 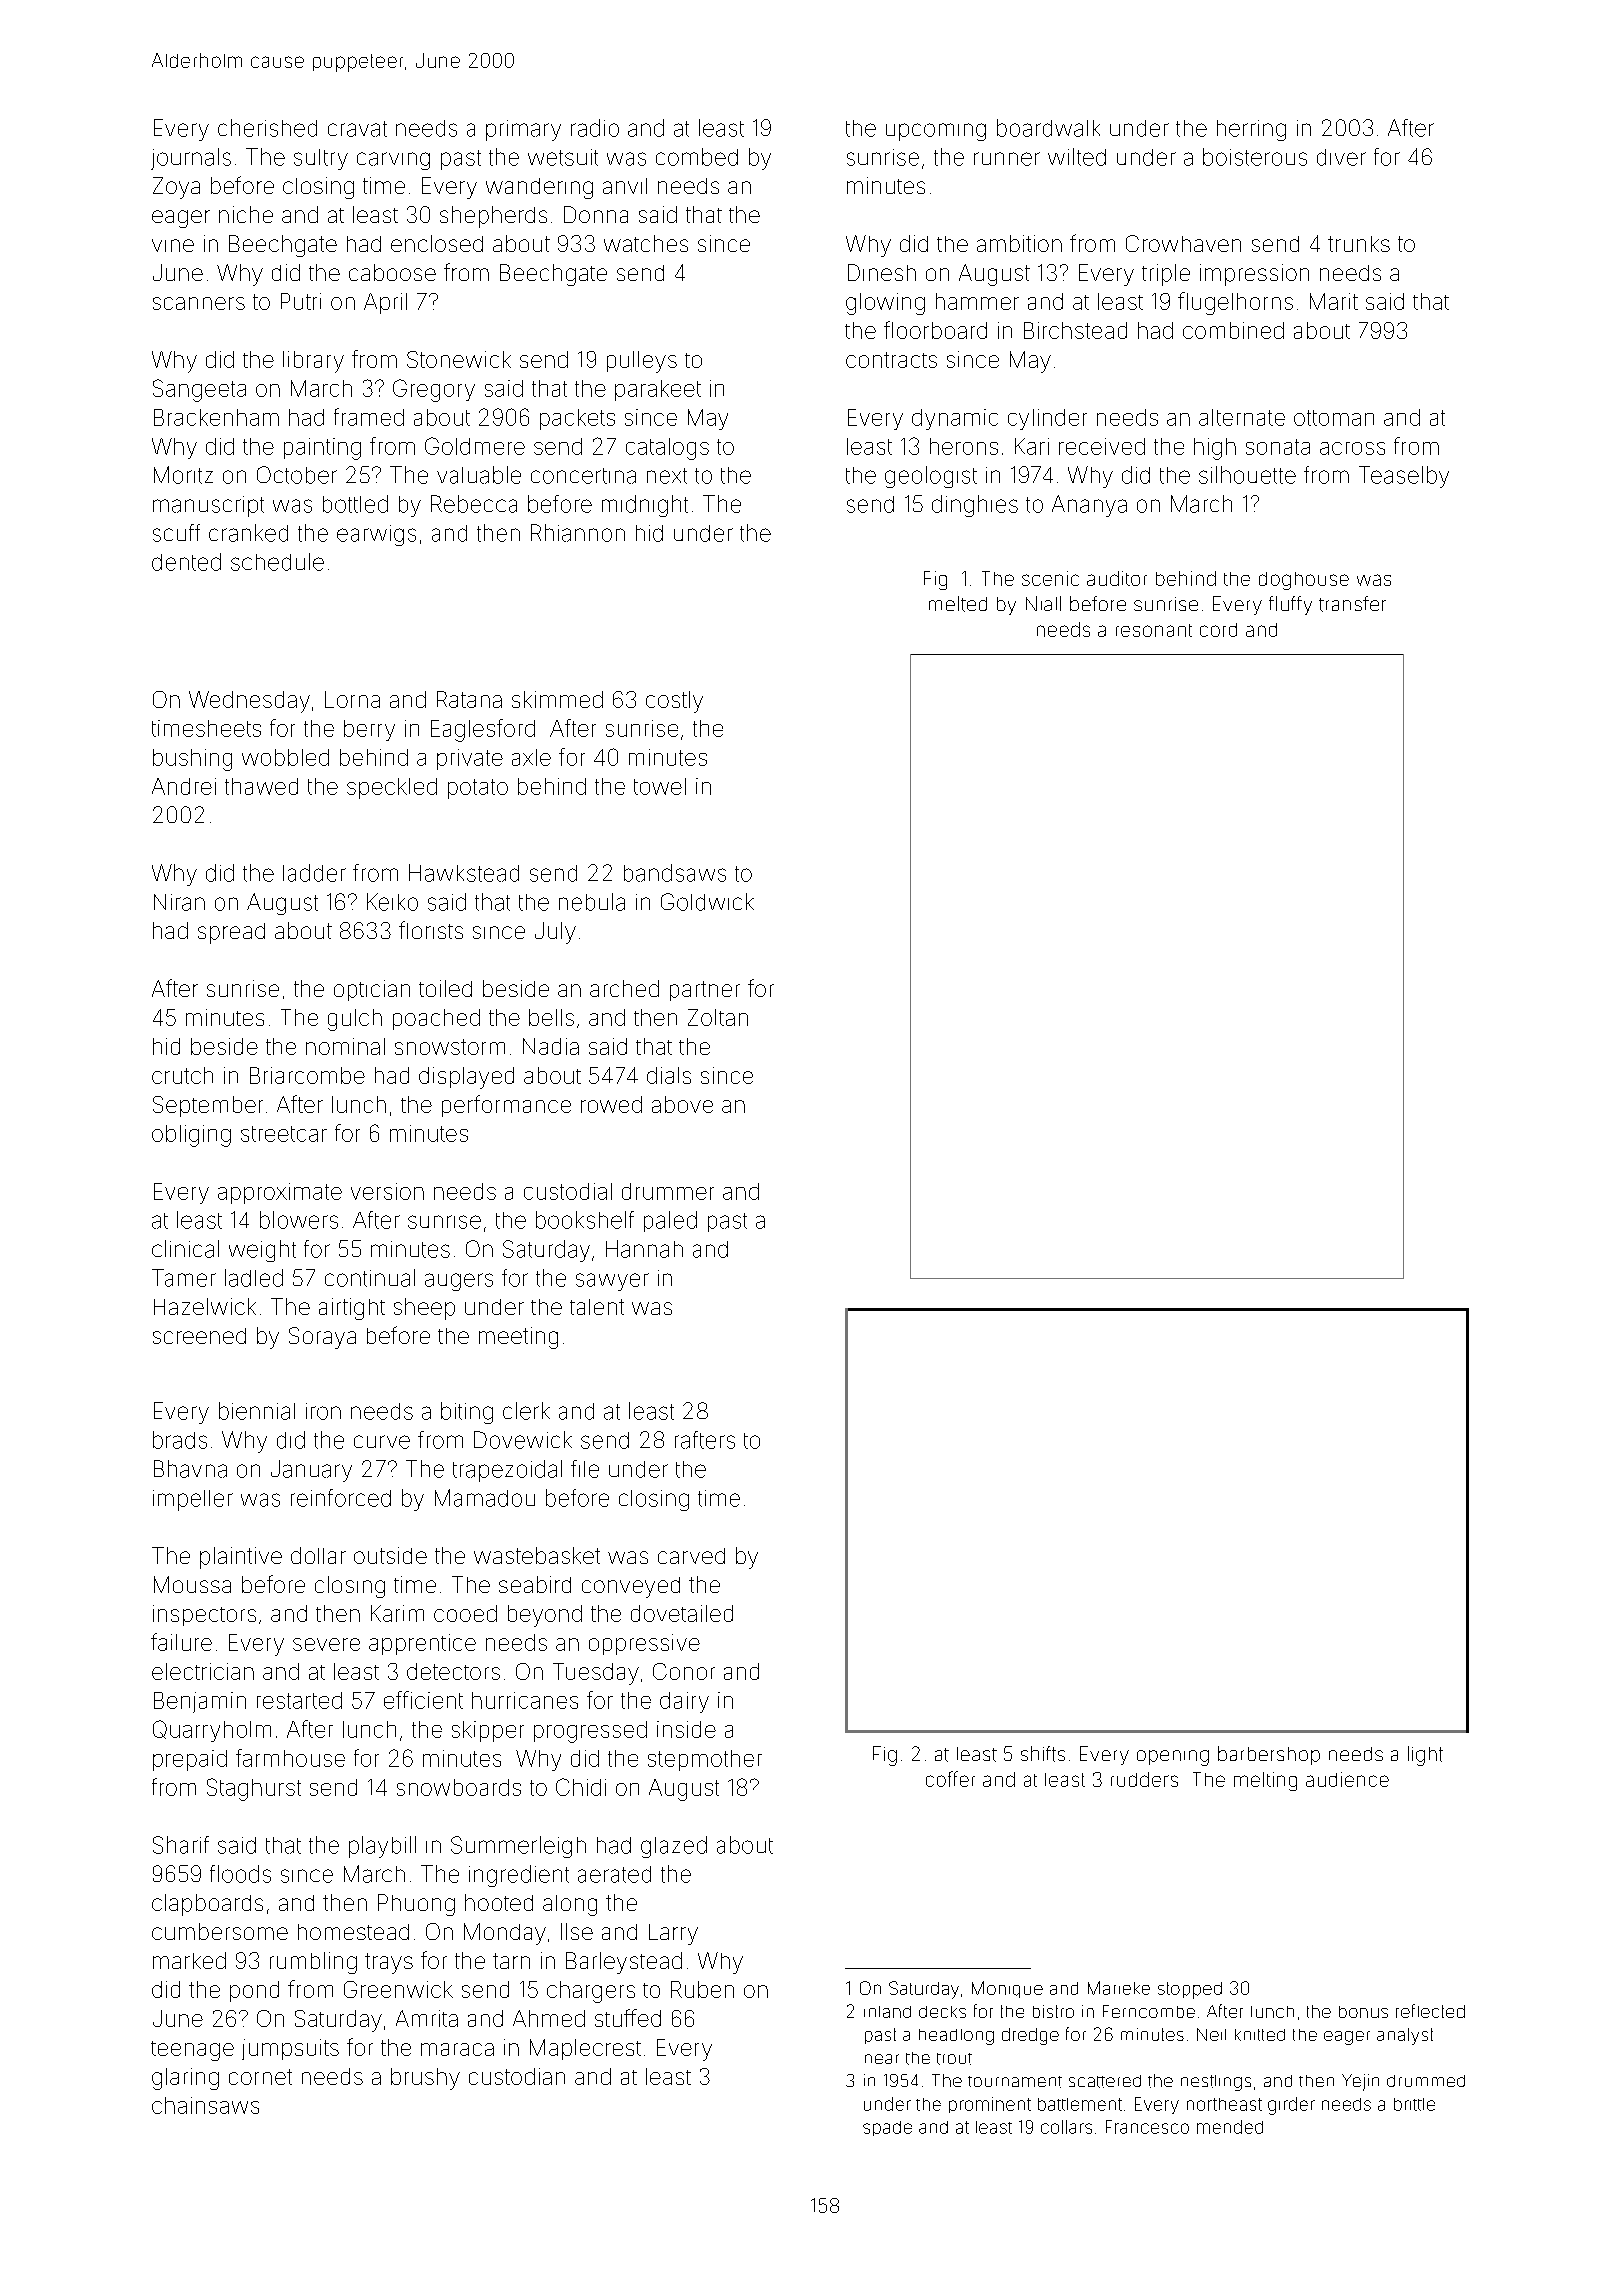 I want to click on light, so click(x=1425, y=1756).
